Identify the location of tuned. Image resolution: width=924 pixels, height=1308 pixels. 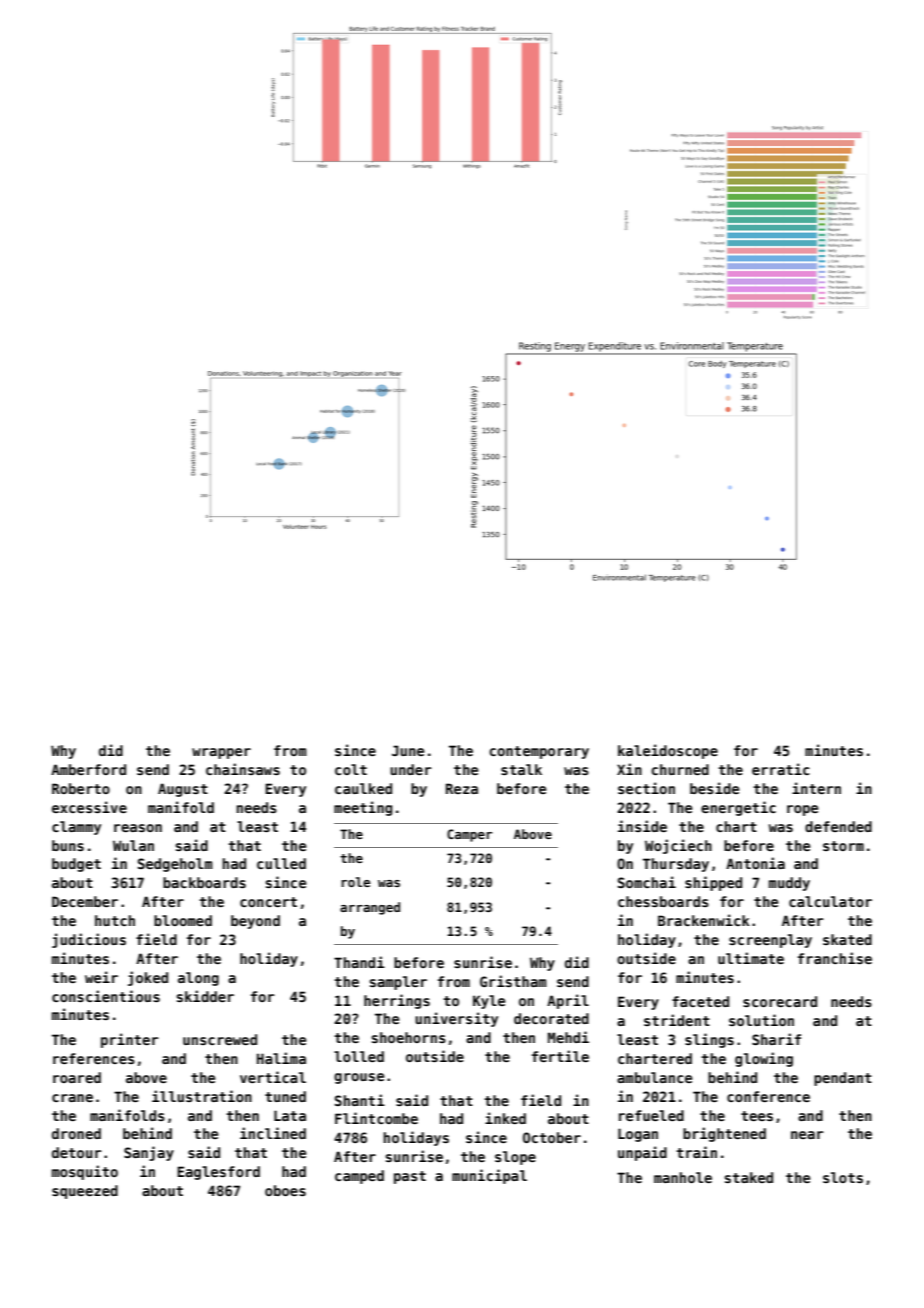
(285, 1096).
